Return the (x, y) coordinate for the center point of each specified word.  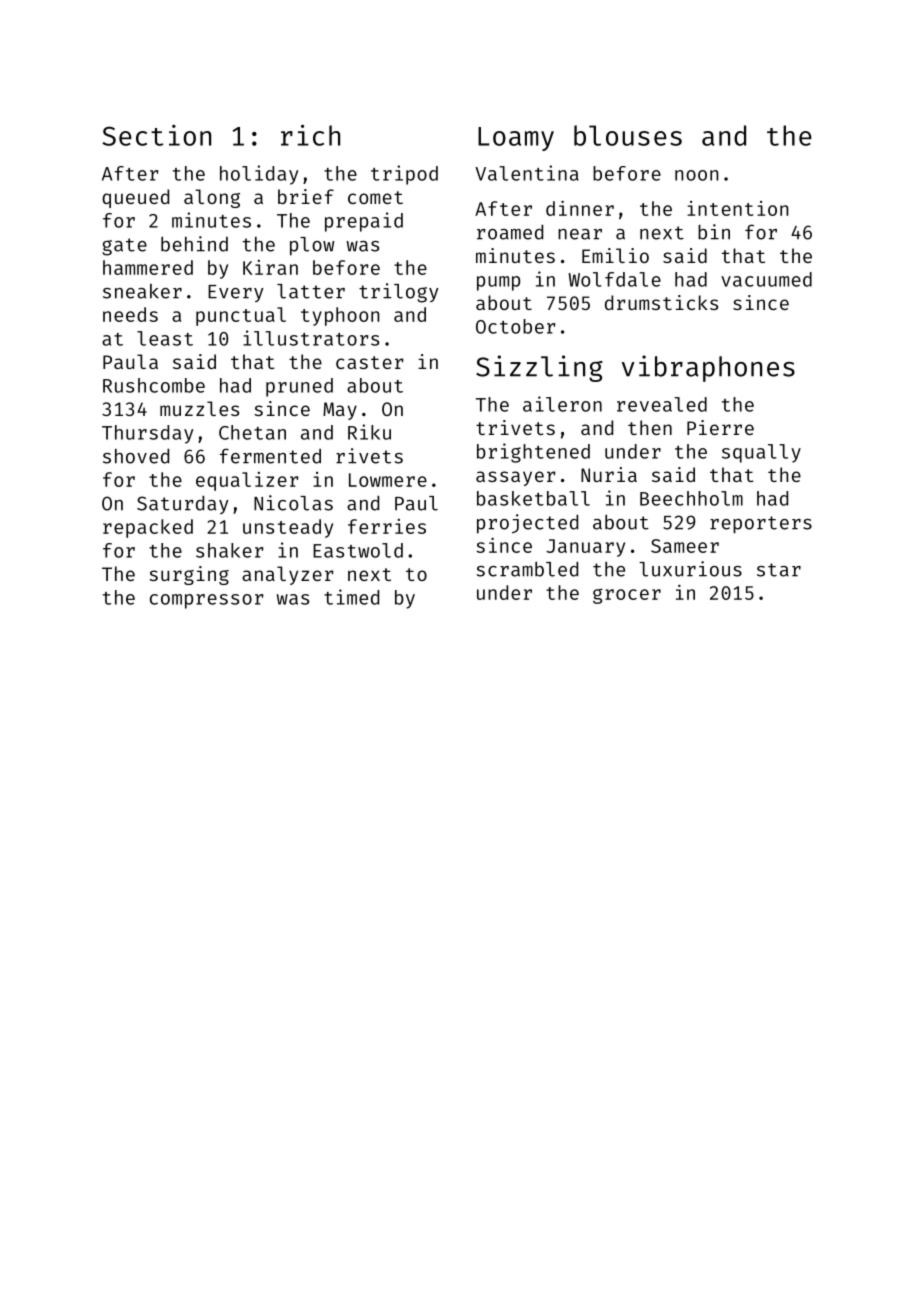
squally (761, 453)
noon (697, 175)
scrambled (527, 569)
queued (135, 198)
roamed (510, 232)
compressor (206, 601)
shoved (136, 456)
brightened (533, 453)
